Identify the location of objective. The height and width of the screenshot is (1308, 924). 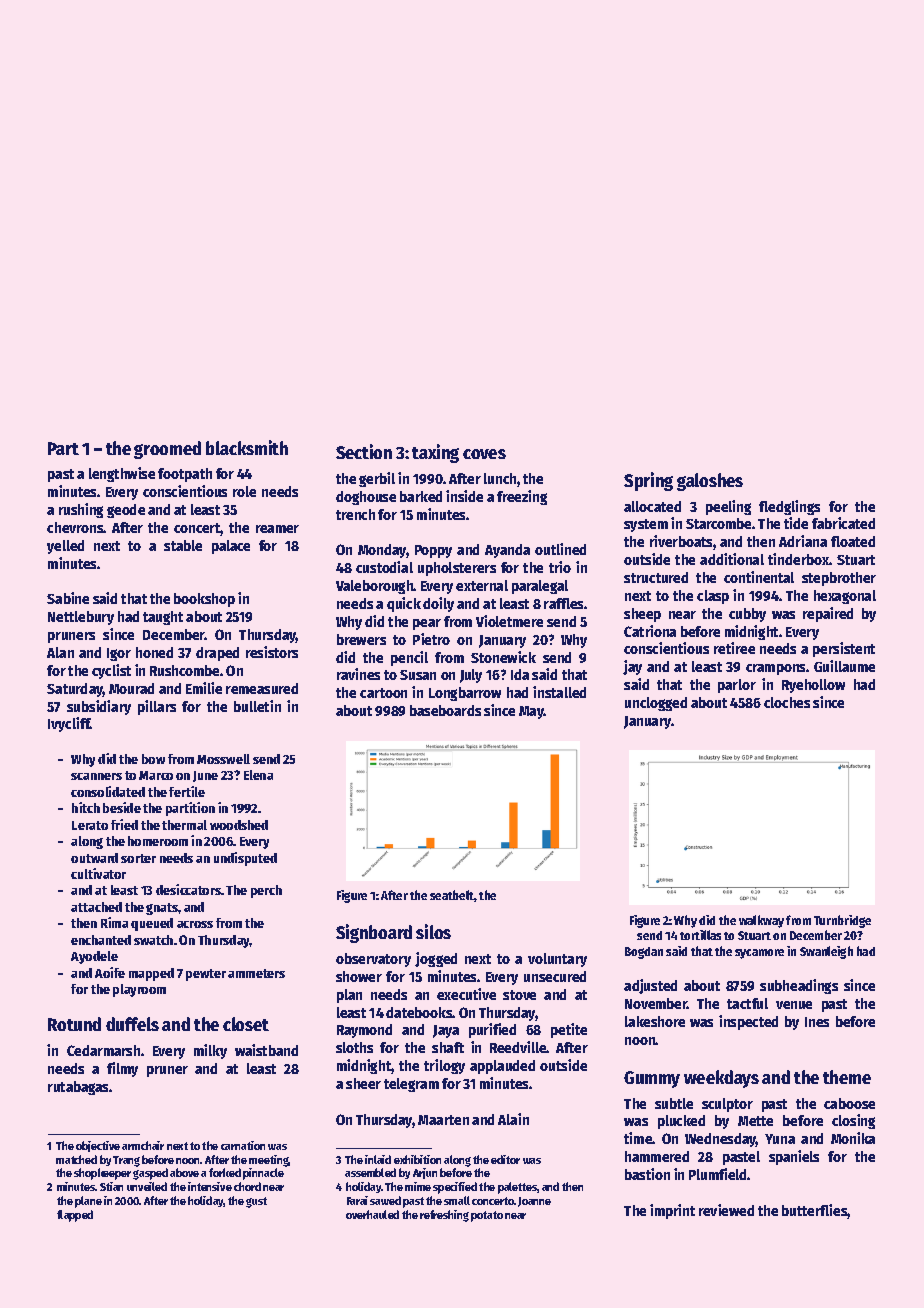
(98, 1146).
